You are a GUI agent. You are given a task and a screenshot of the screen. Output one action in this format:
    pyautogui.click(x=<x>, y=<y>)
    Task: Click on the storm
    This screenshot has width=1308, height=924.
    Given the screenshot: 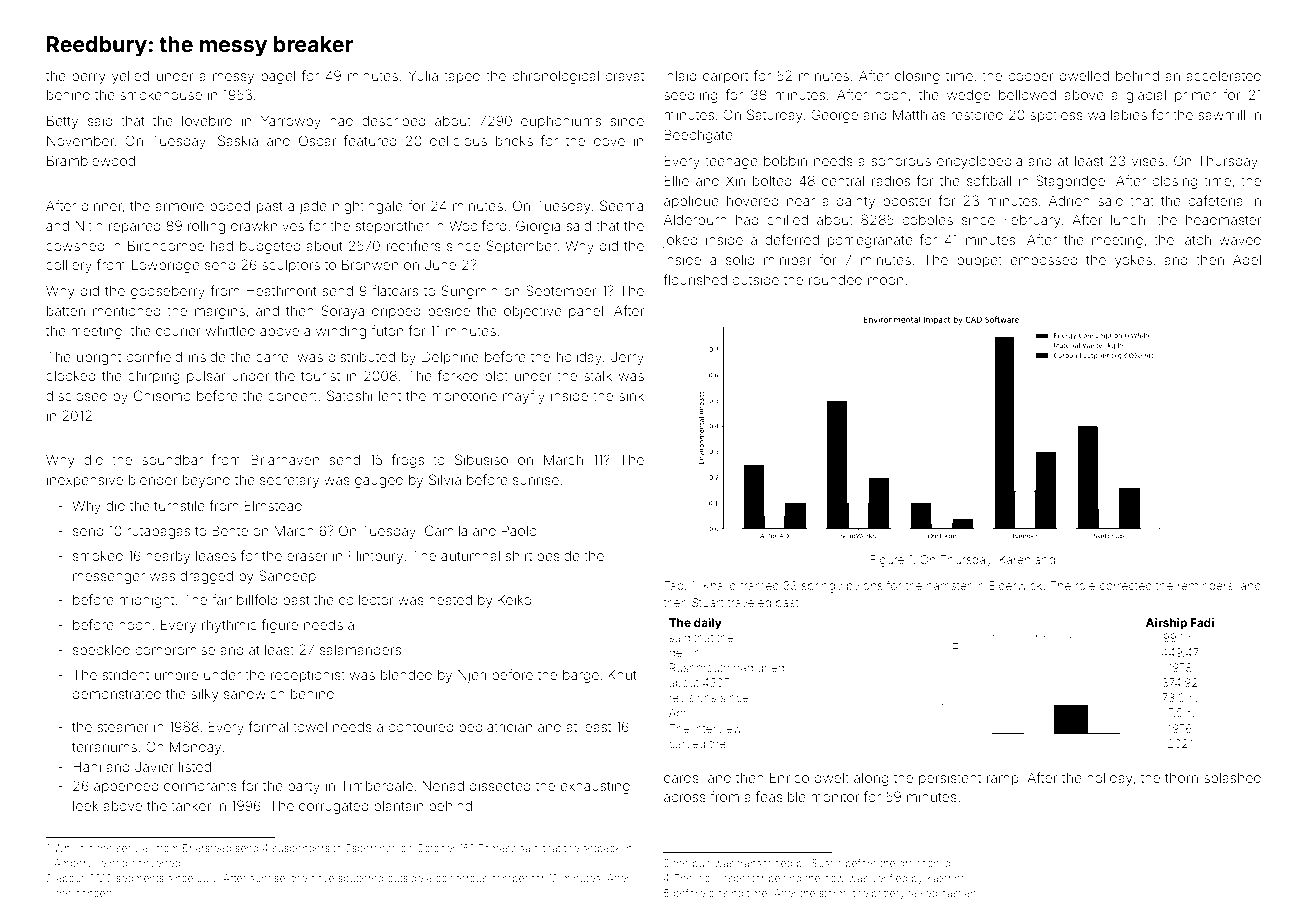 What is the action you would take?
    pyautogui.click(x=832, y=893)
